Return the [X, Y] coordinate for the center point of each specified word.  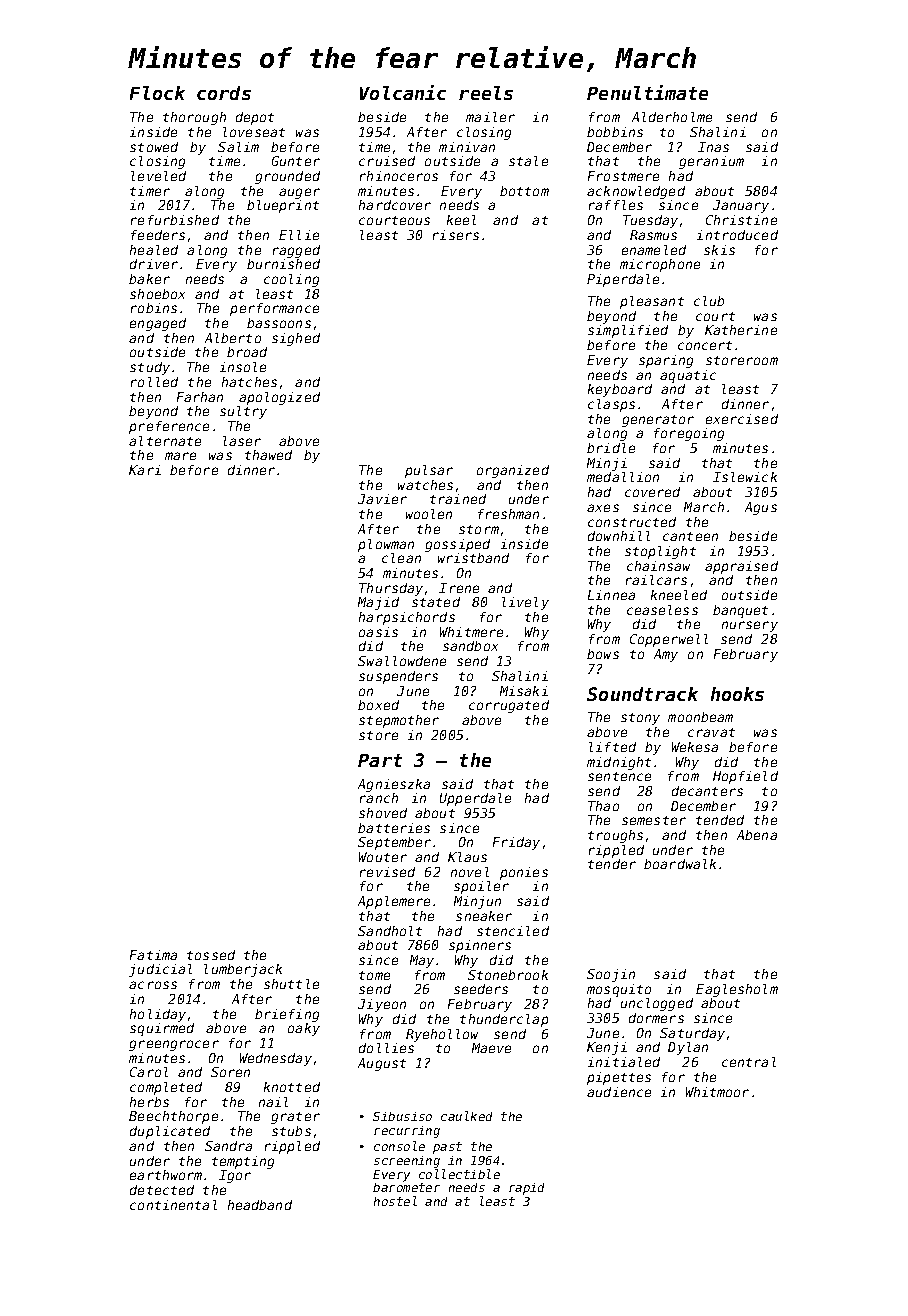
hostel [395, 1201]
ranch [379, 798]
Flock [157, 93]
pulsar [429, 471]
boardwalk [680, 864]
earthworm [166, 1175]
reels [486, 93]
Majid [378, 603]
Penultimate [647, 92]
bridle [611, 448]
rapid [526, 1189]
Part [380, 760]
